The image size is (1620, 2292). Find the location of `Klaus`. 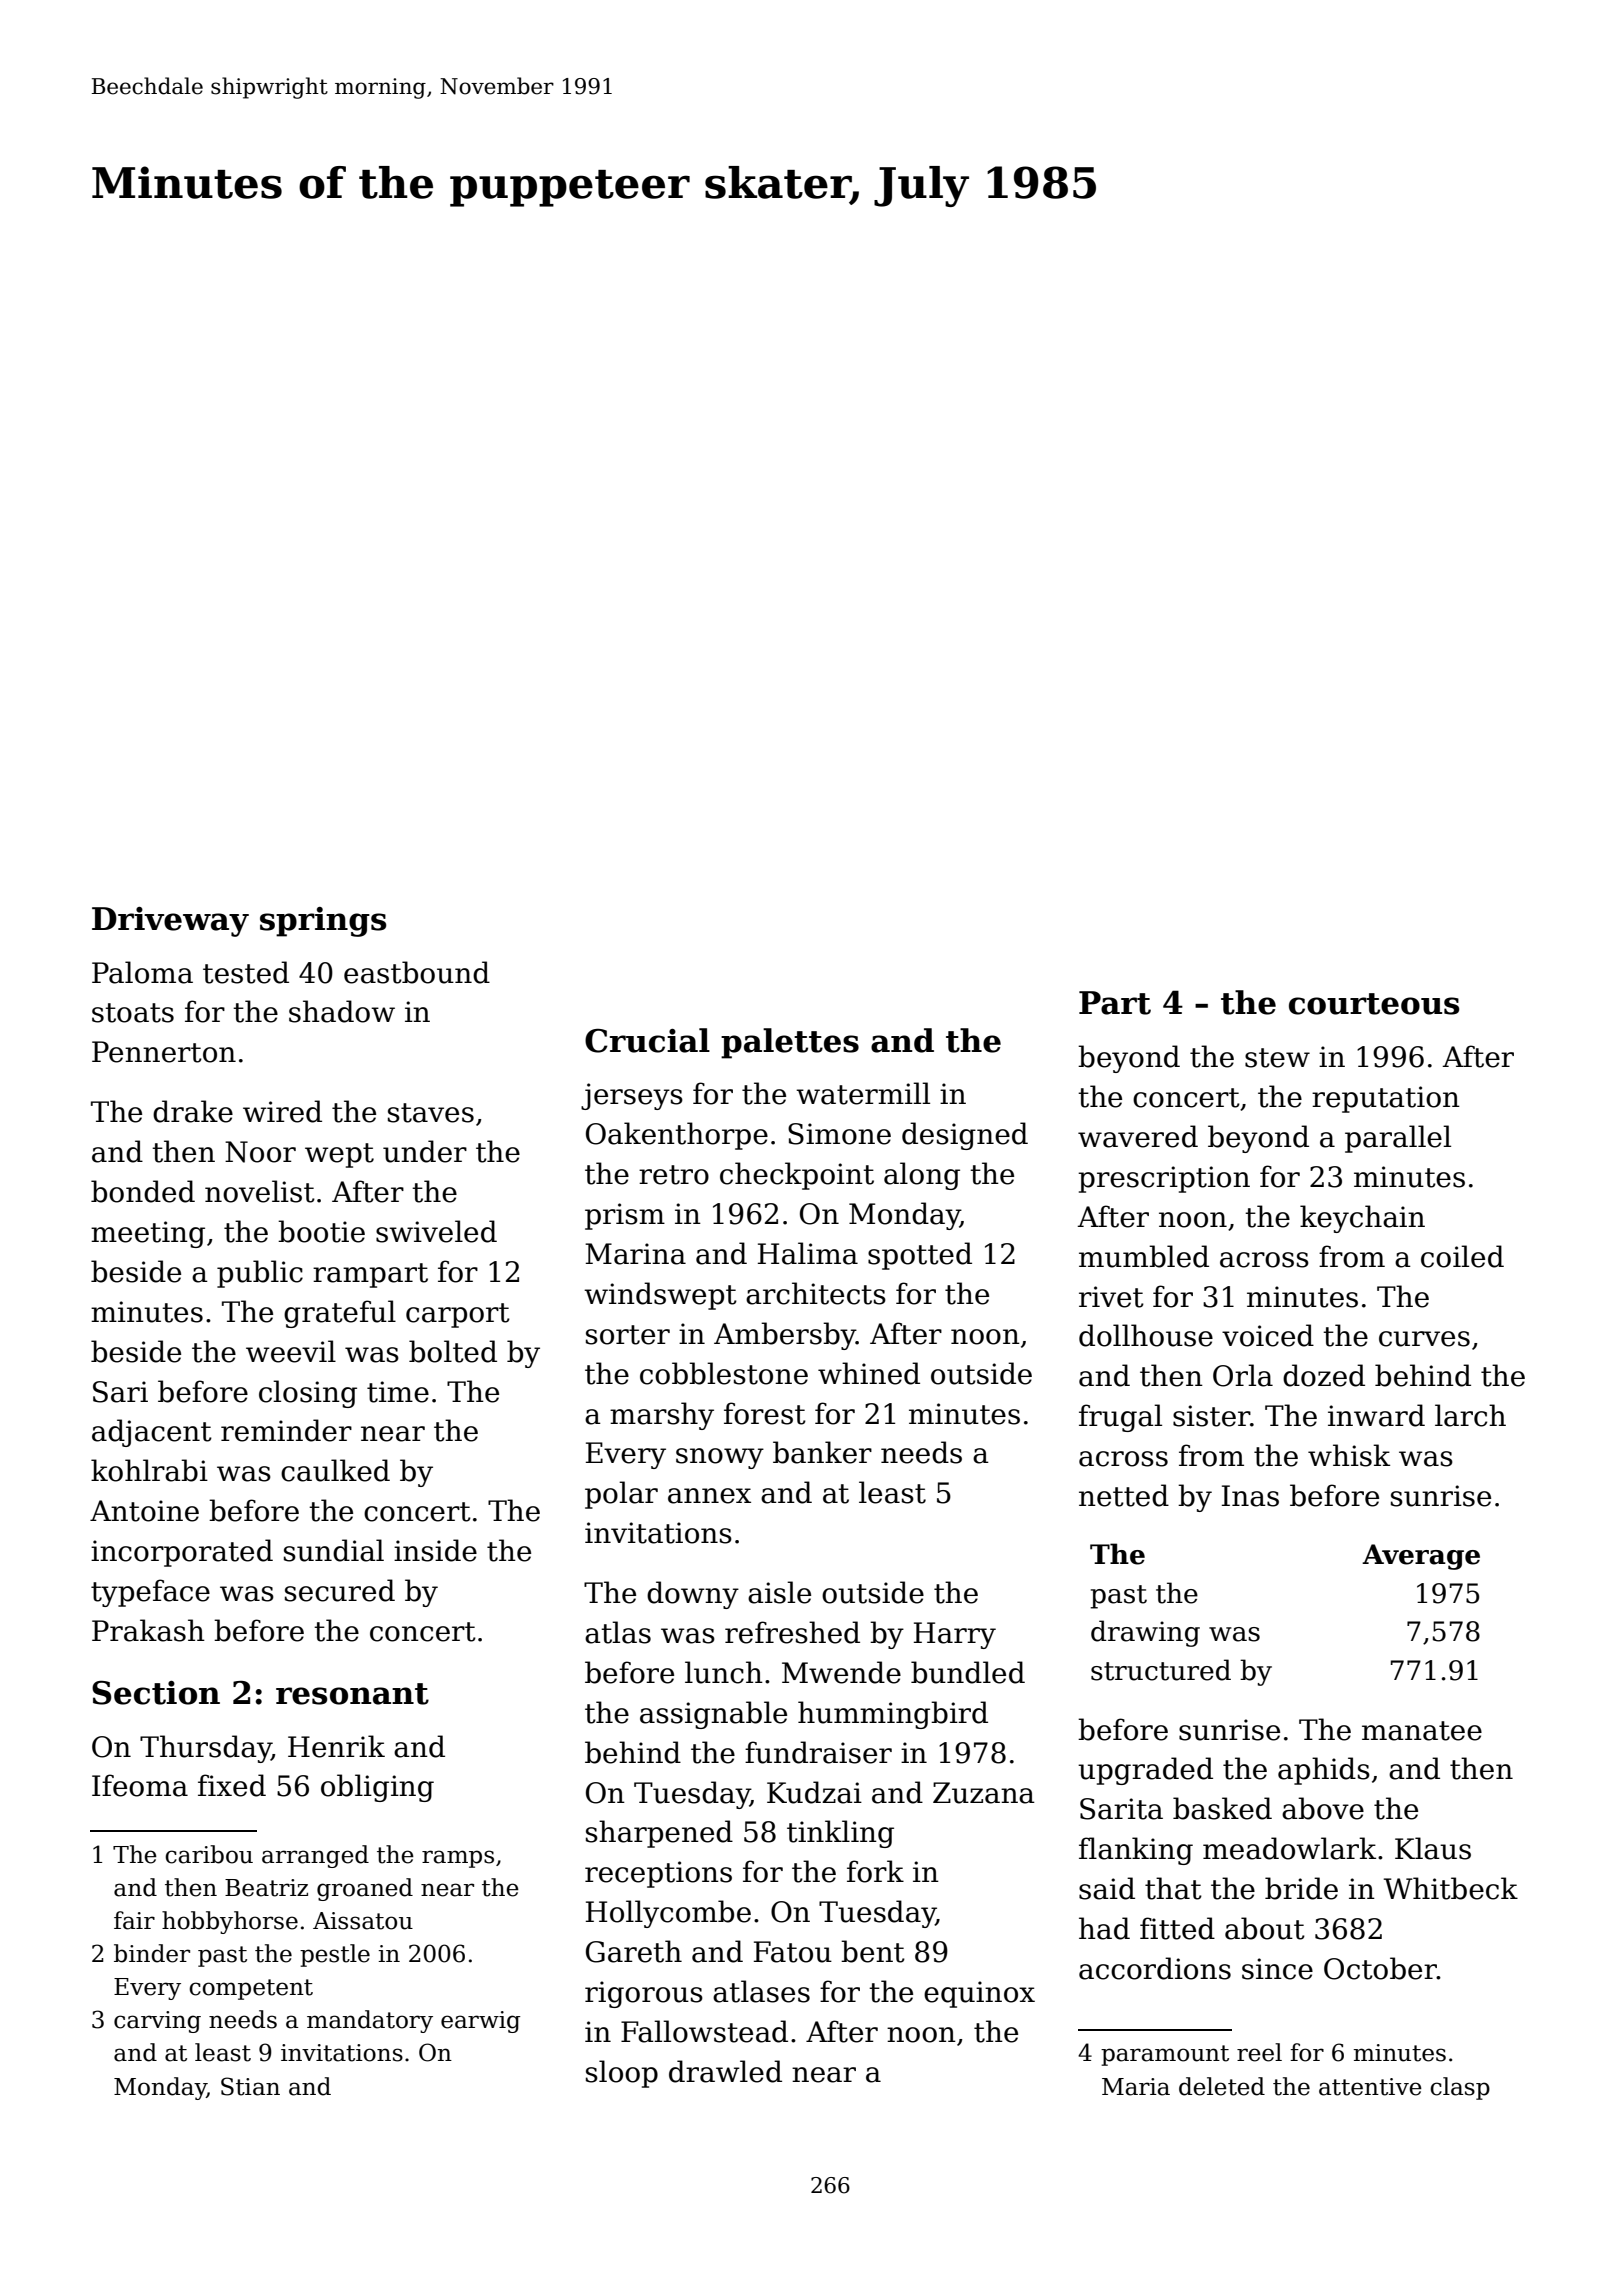

Klaus is located at coordinates (1433, 1848).
